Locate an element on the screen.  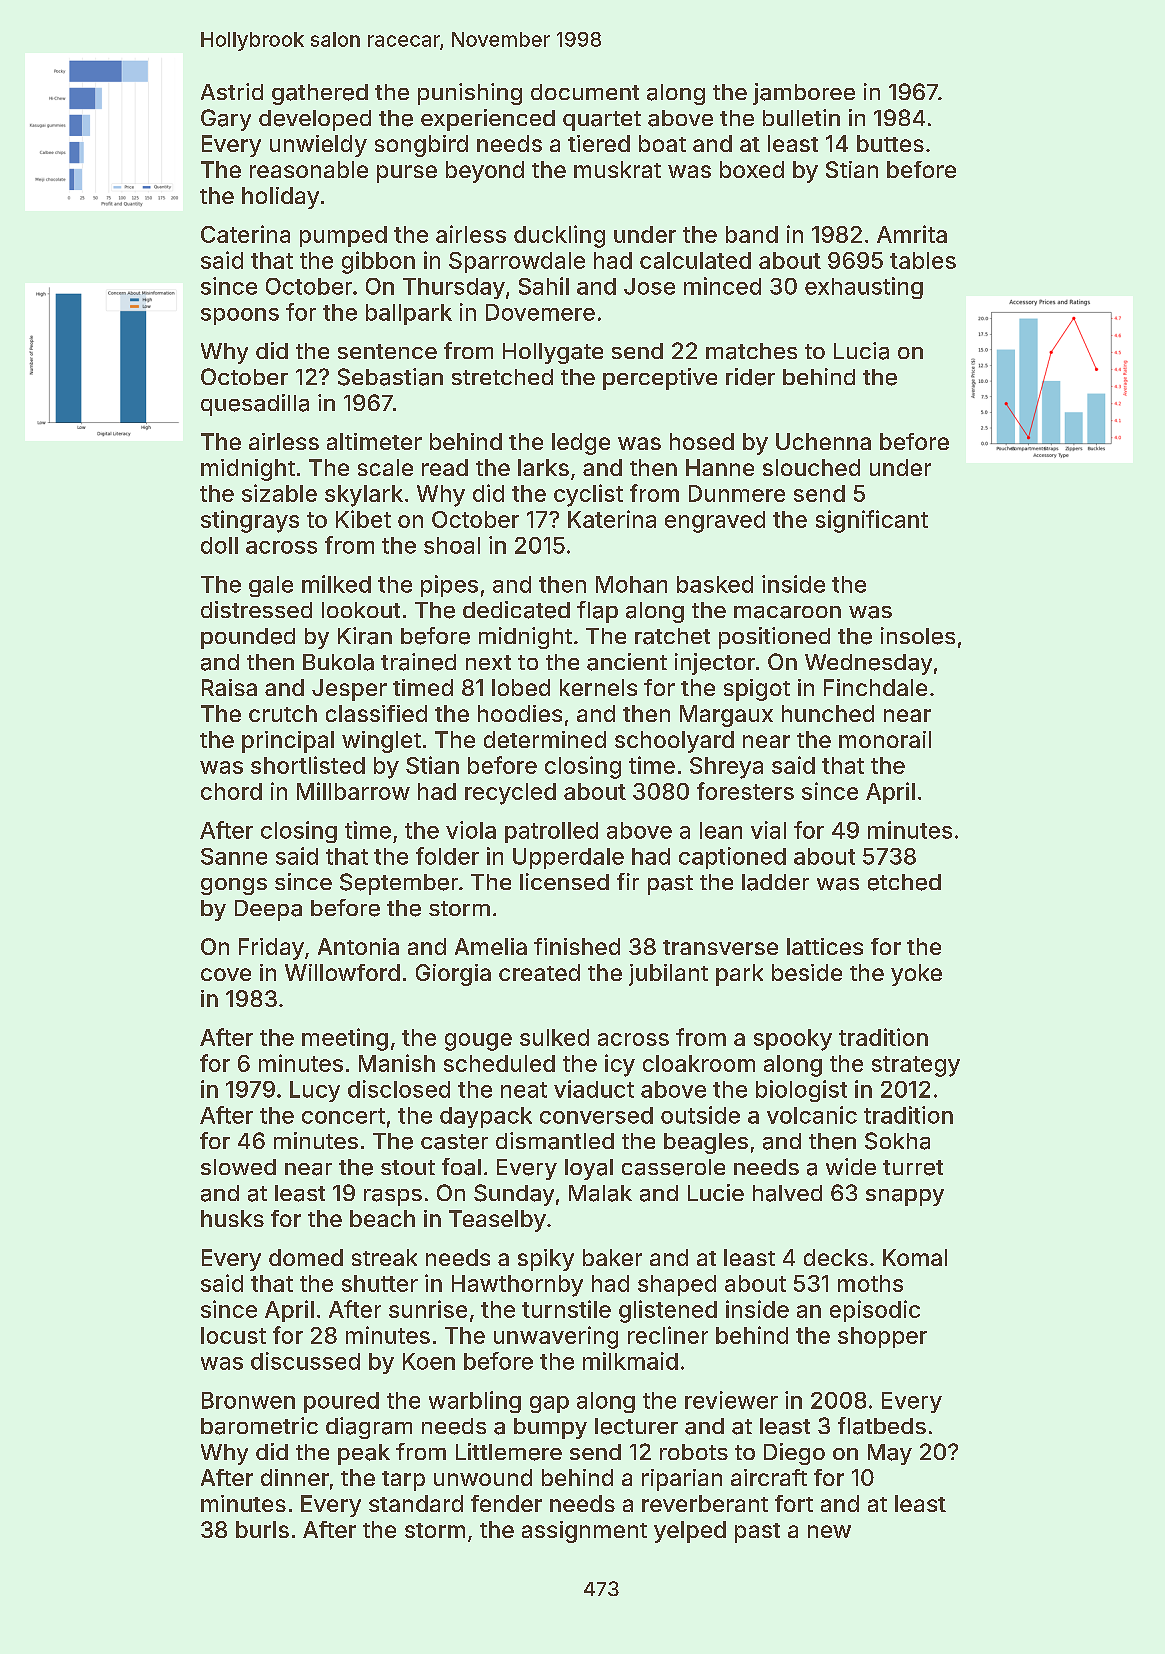
tables is located at coordinates (923, 260).
